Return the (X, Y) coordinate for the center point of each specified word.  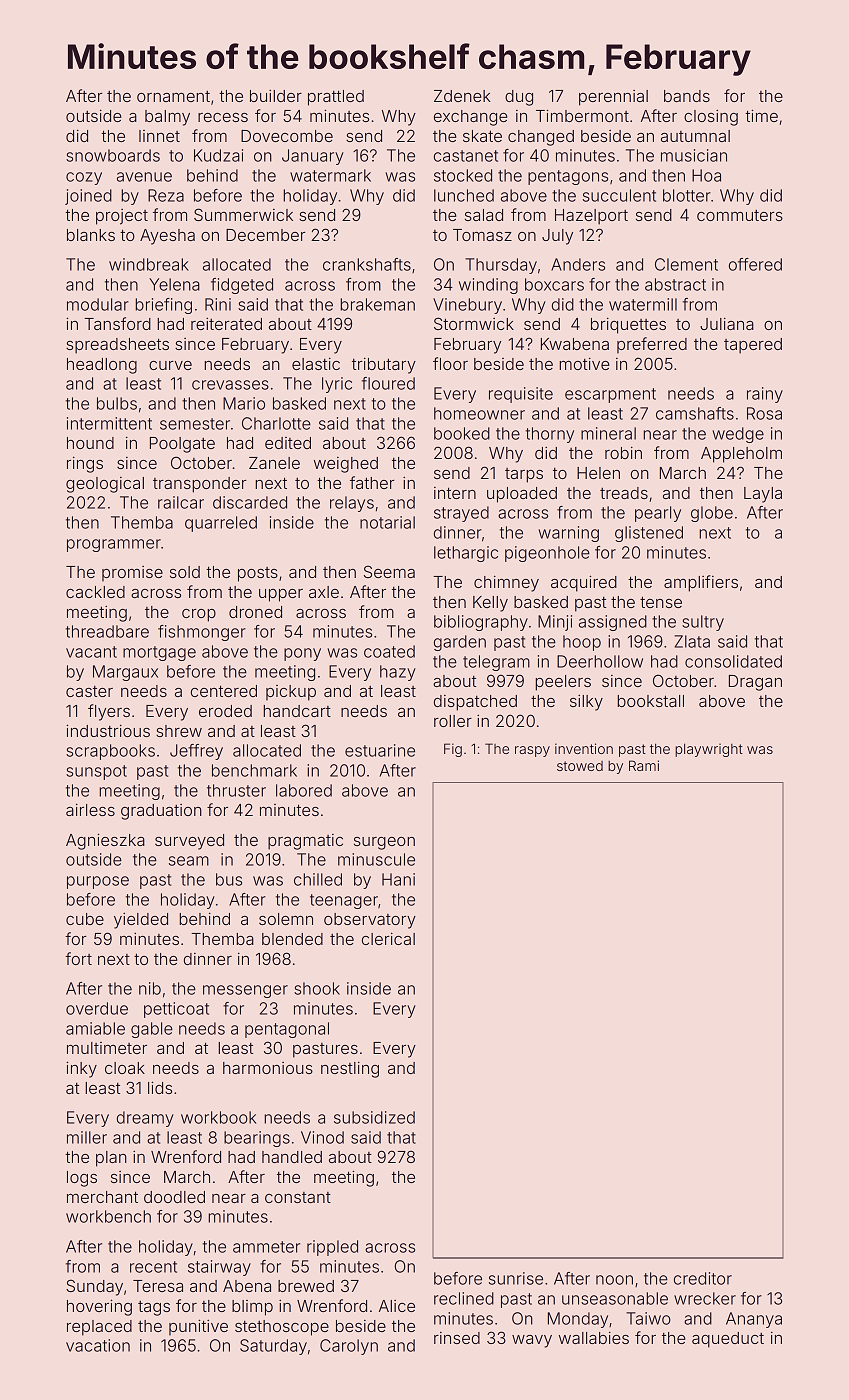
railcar (181, 502)
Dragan (755, 683)
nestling (350, 1069)
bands (687, 96)
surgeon (384, 843)
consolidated (733, 661)
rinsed (457, 1338)
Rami (644, 765)
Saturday (273, 1347)
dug (519, 98)
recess (223, 117)
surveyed (189, 842)
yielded (141, 921)
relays (352, 504)
